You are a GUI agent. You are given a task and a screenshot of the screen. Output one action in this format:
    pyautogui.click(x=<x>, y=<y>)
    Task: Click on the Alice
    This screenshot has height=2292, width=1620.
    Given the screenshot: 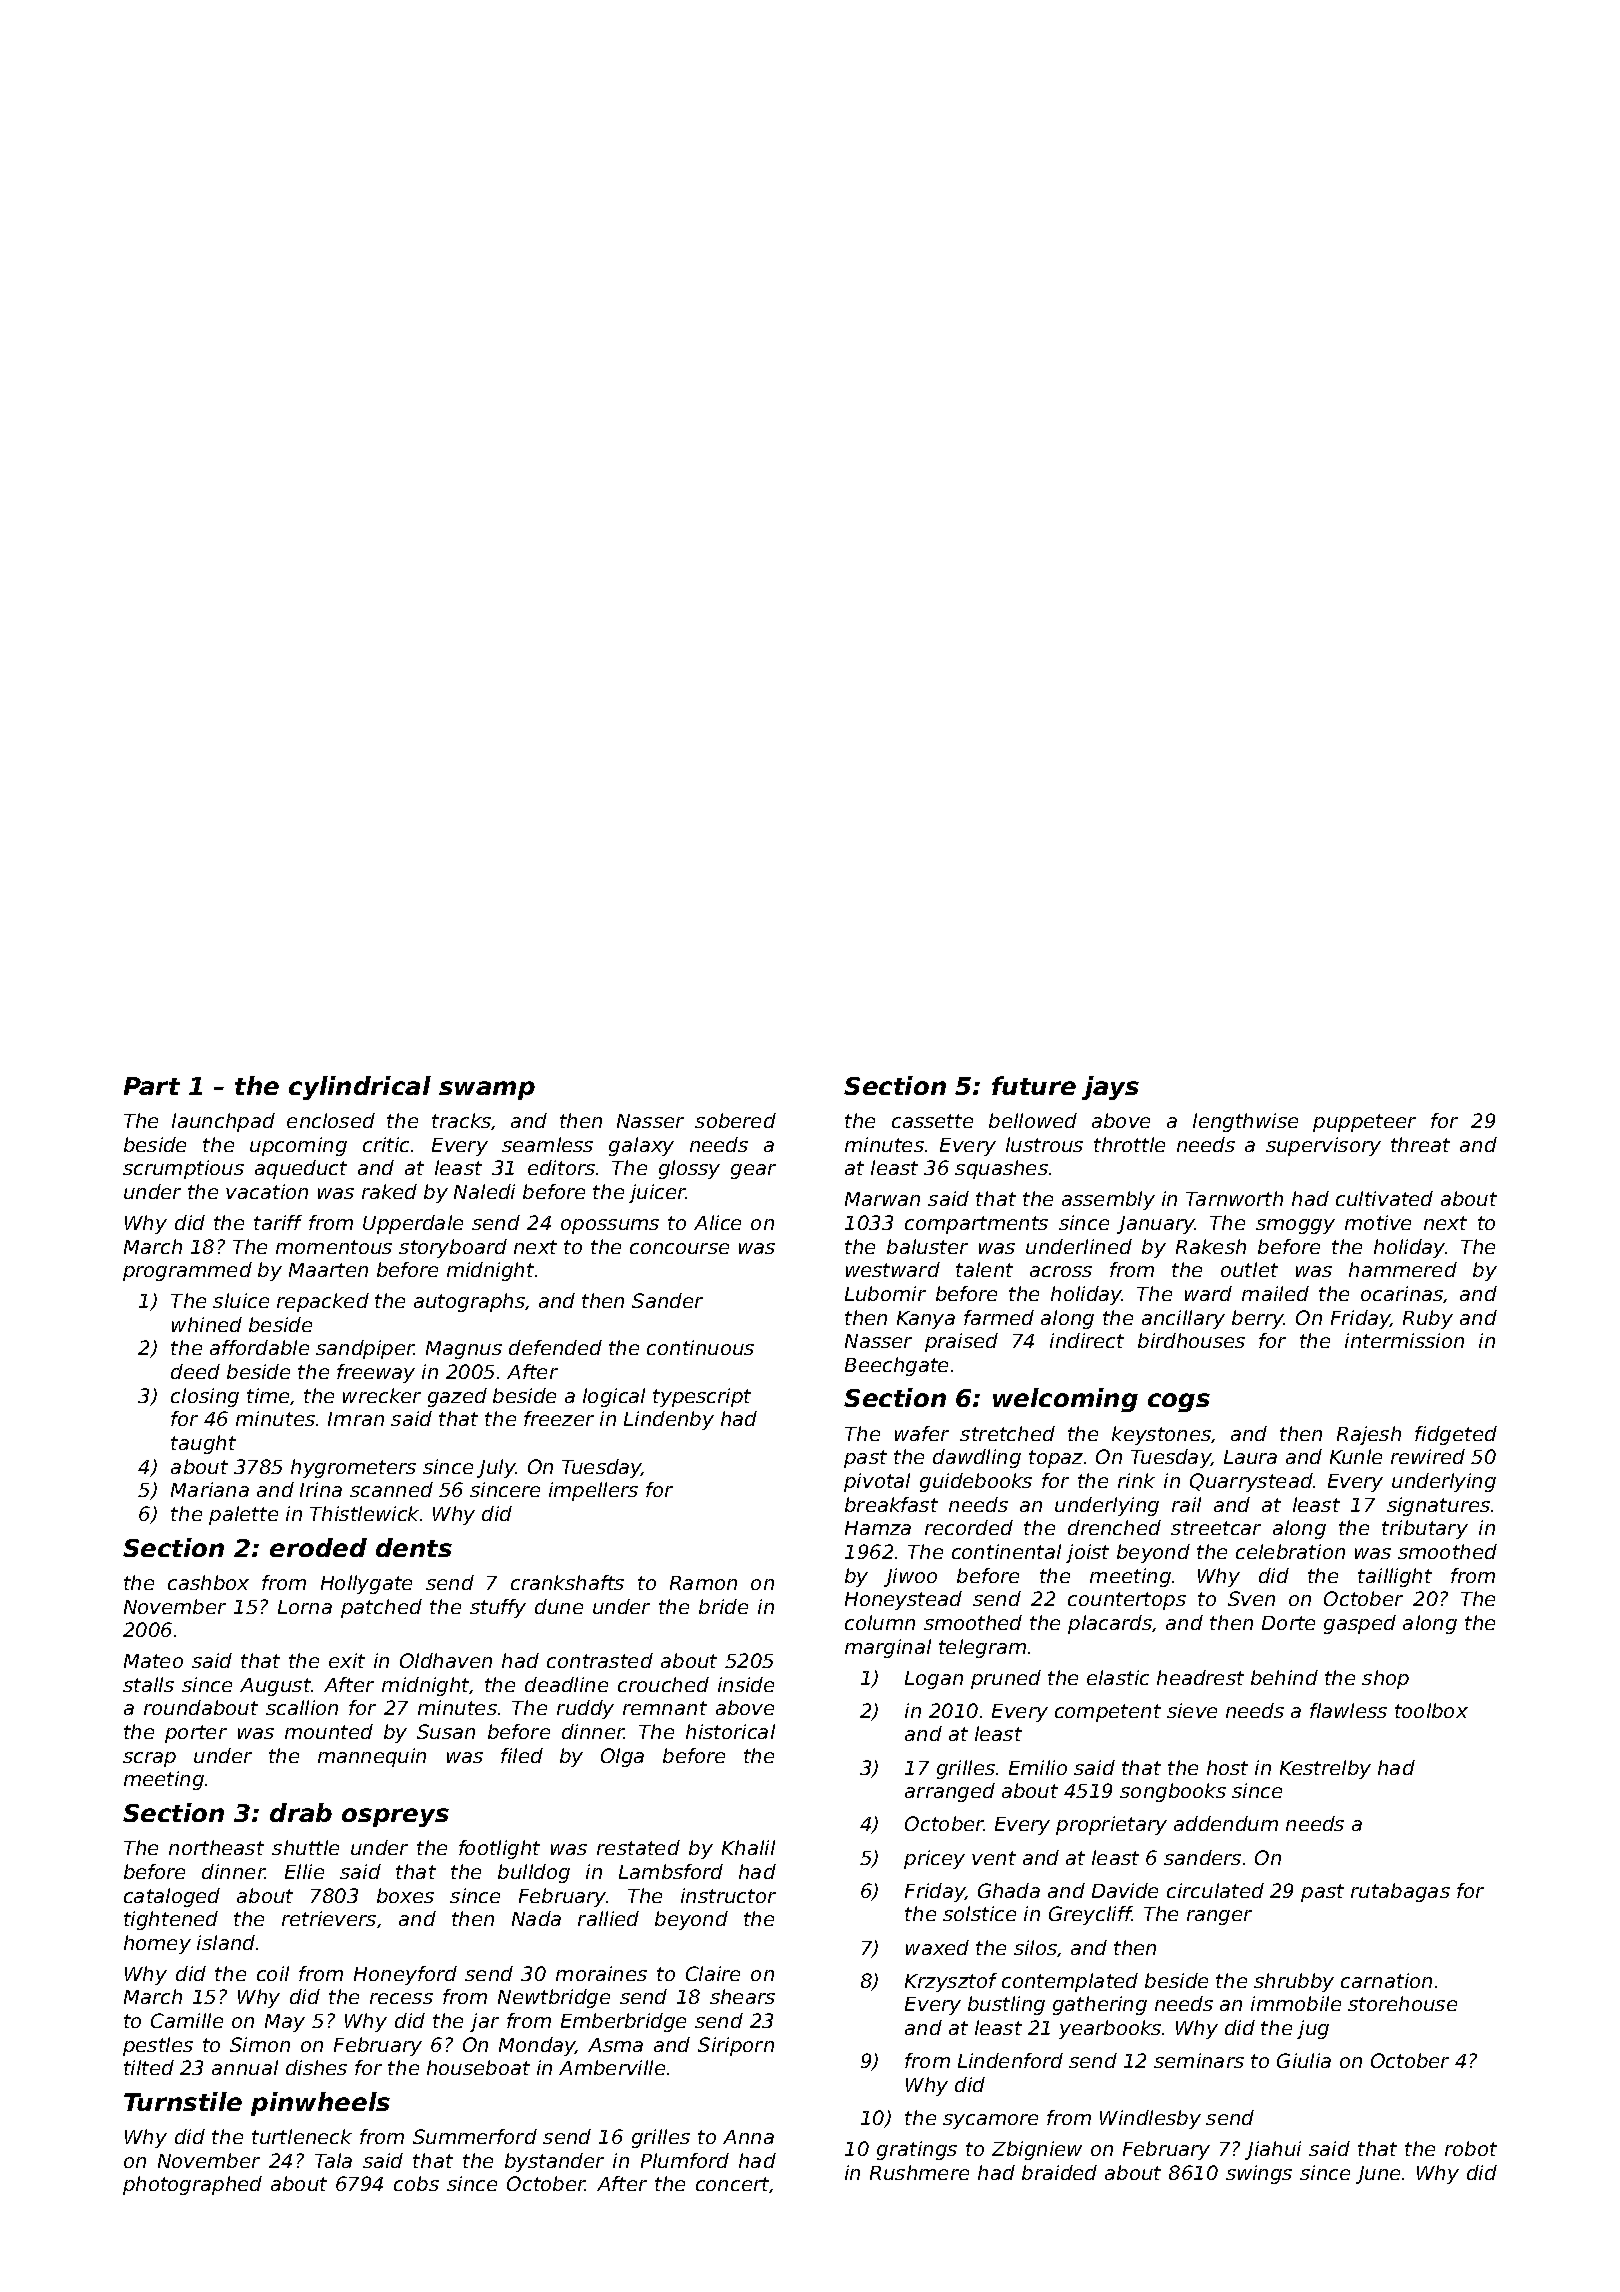 What is the action you would take?
    pyautogui.click(x=717, y=1222)
